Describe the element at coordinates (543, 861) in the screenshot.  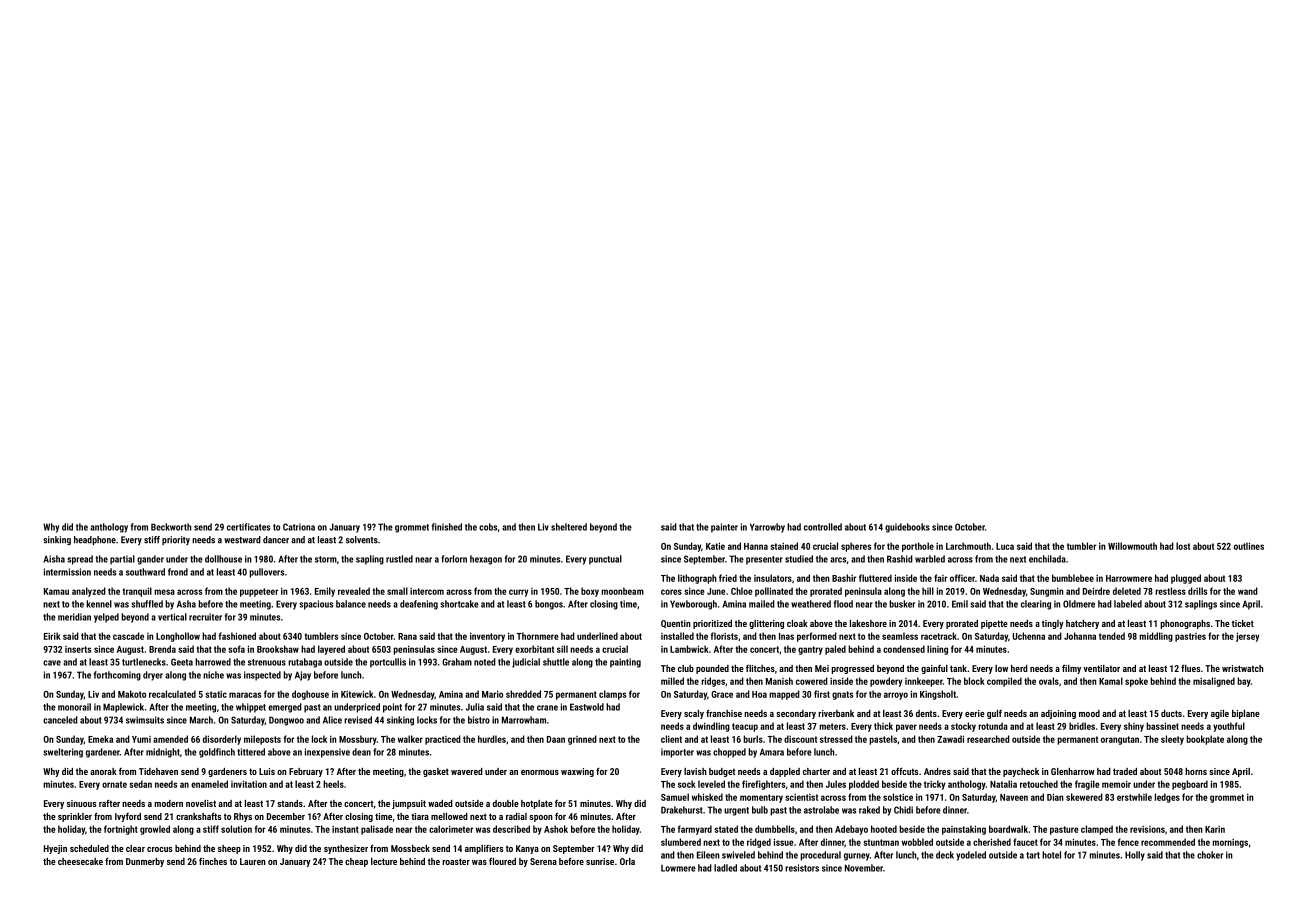
I see `Serena` at that location.
